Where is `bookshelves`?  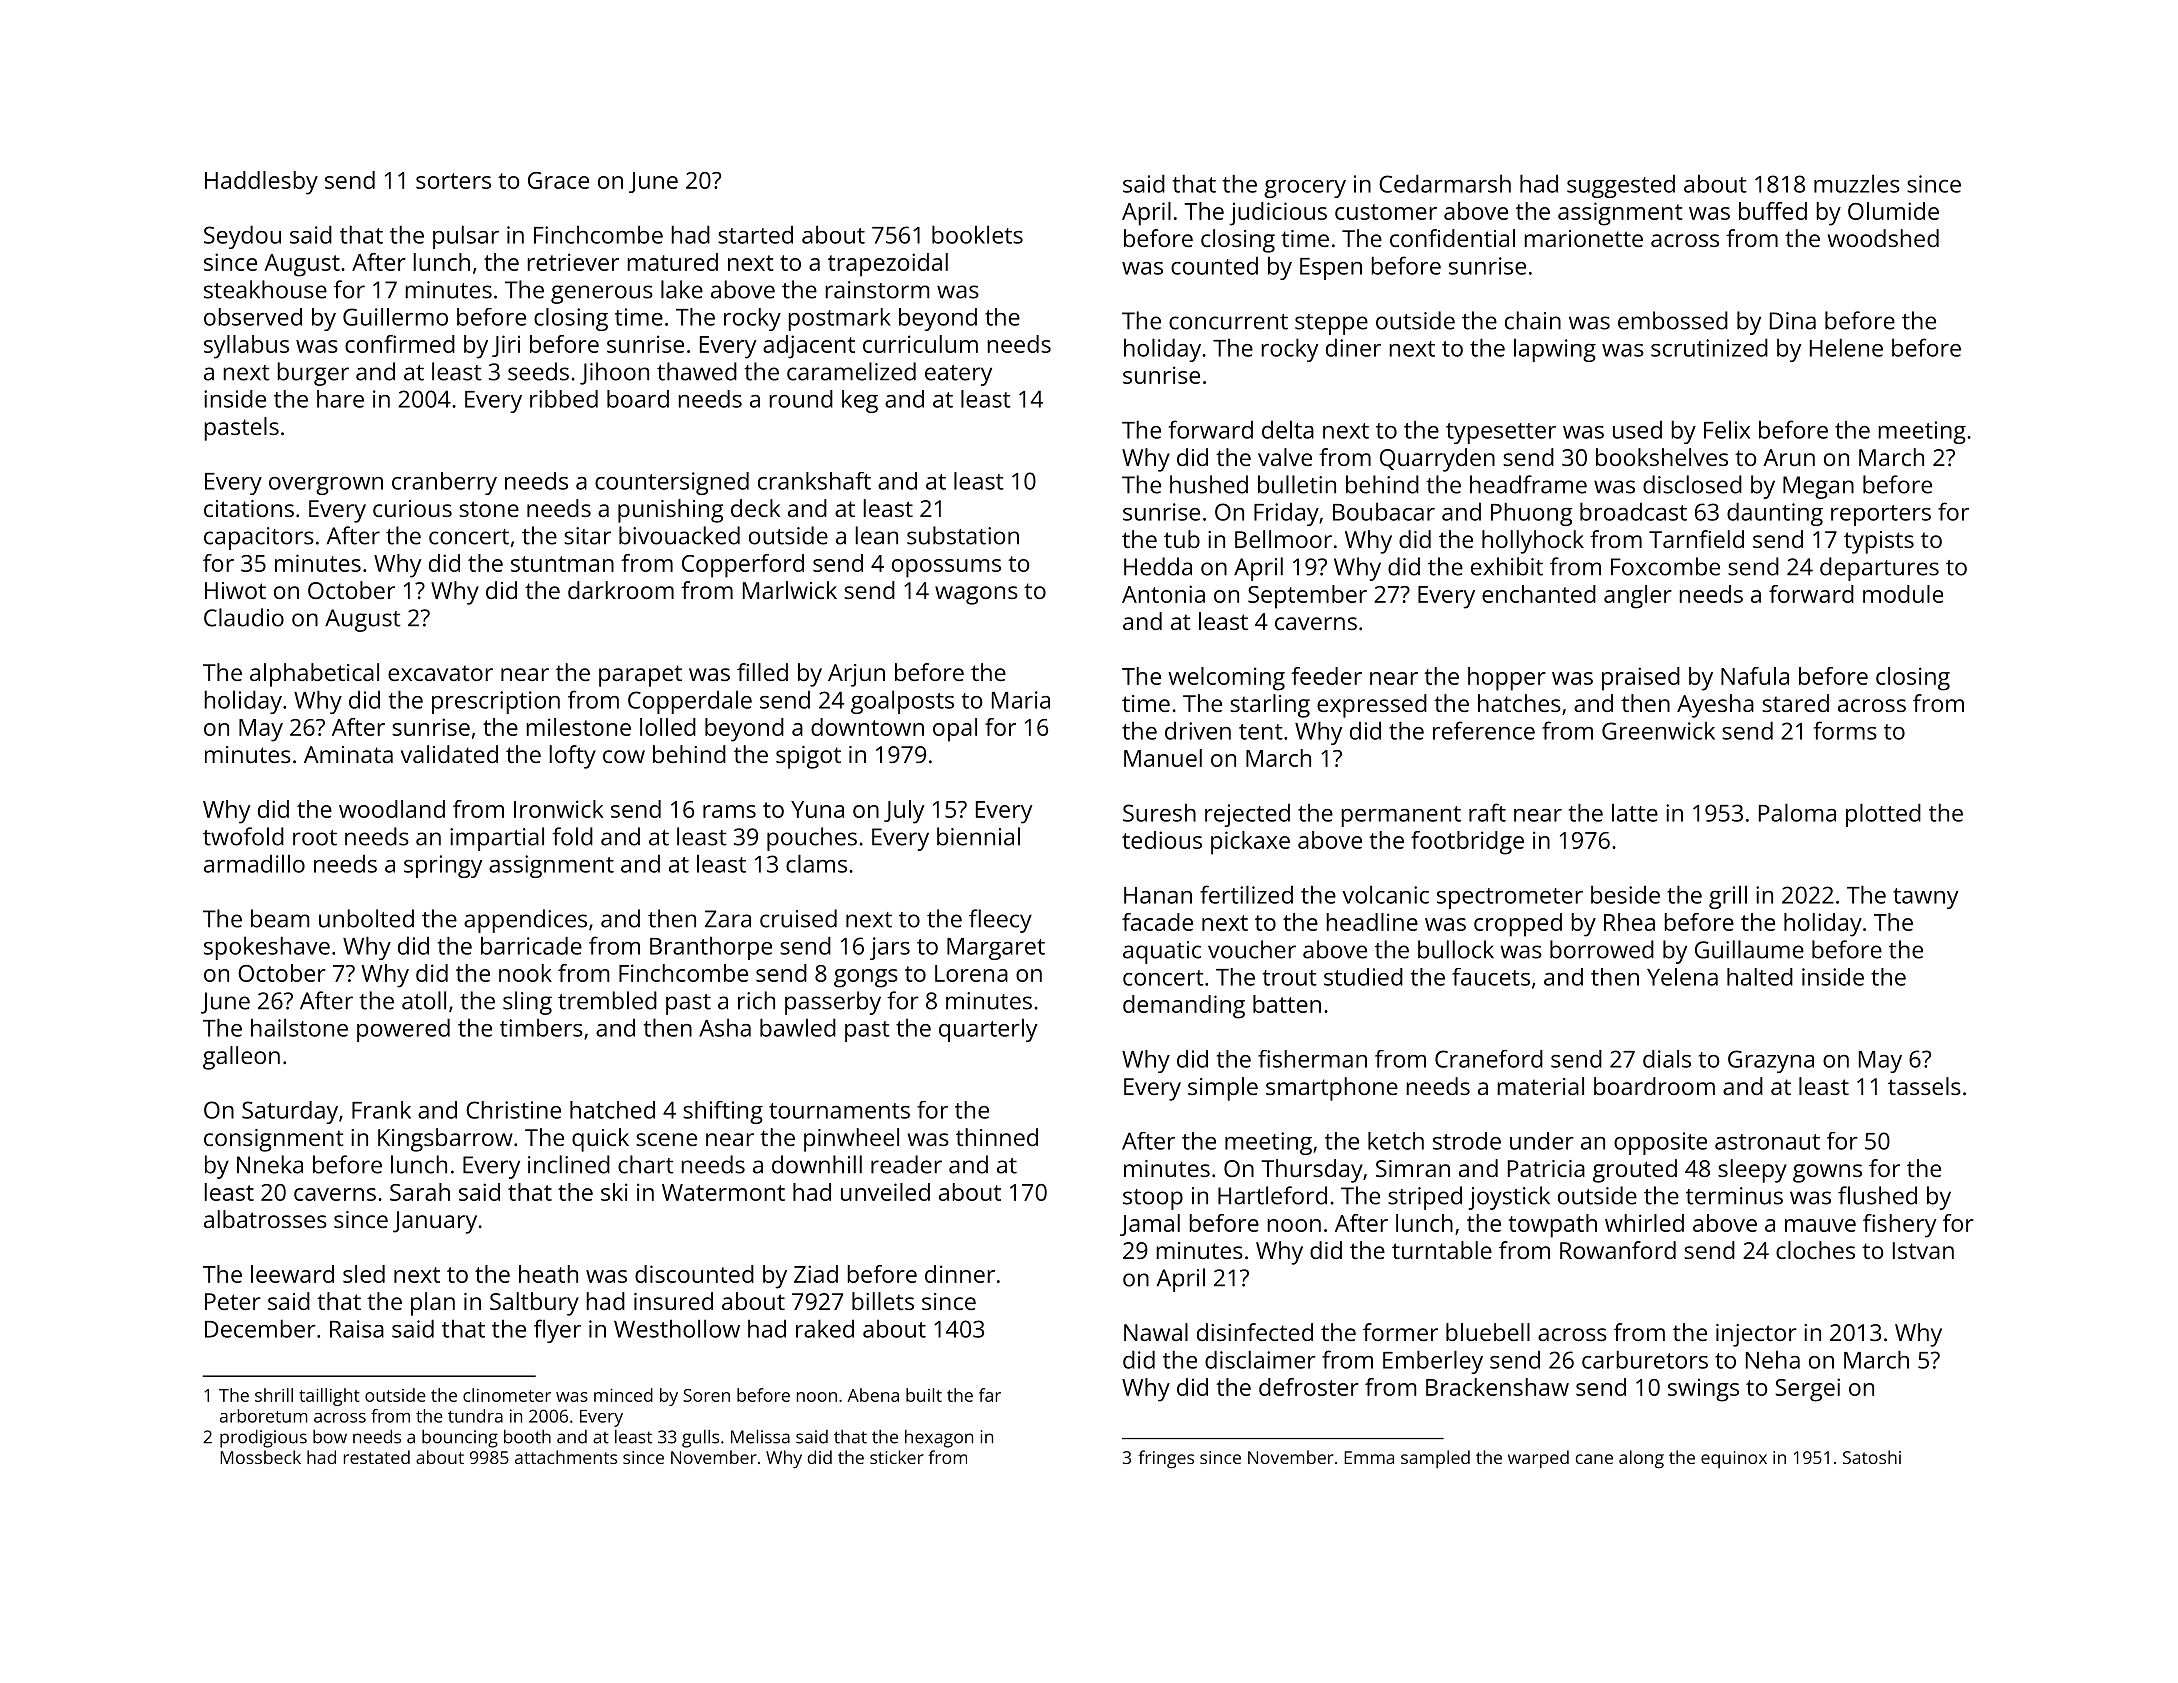
bookshelves is located at coordinates (1662, 457).
